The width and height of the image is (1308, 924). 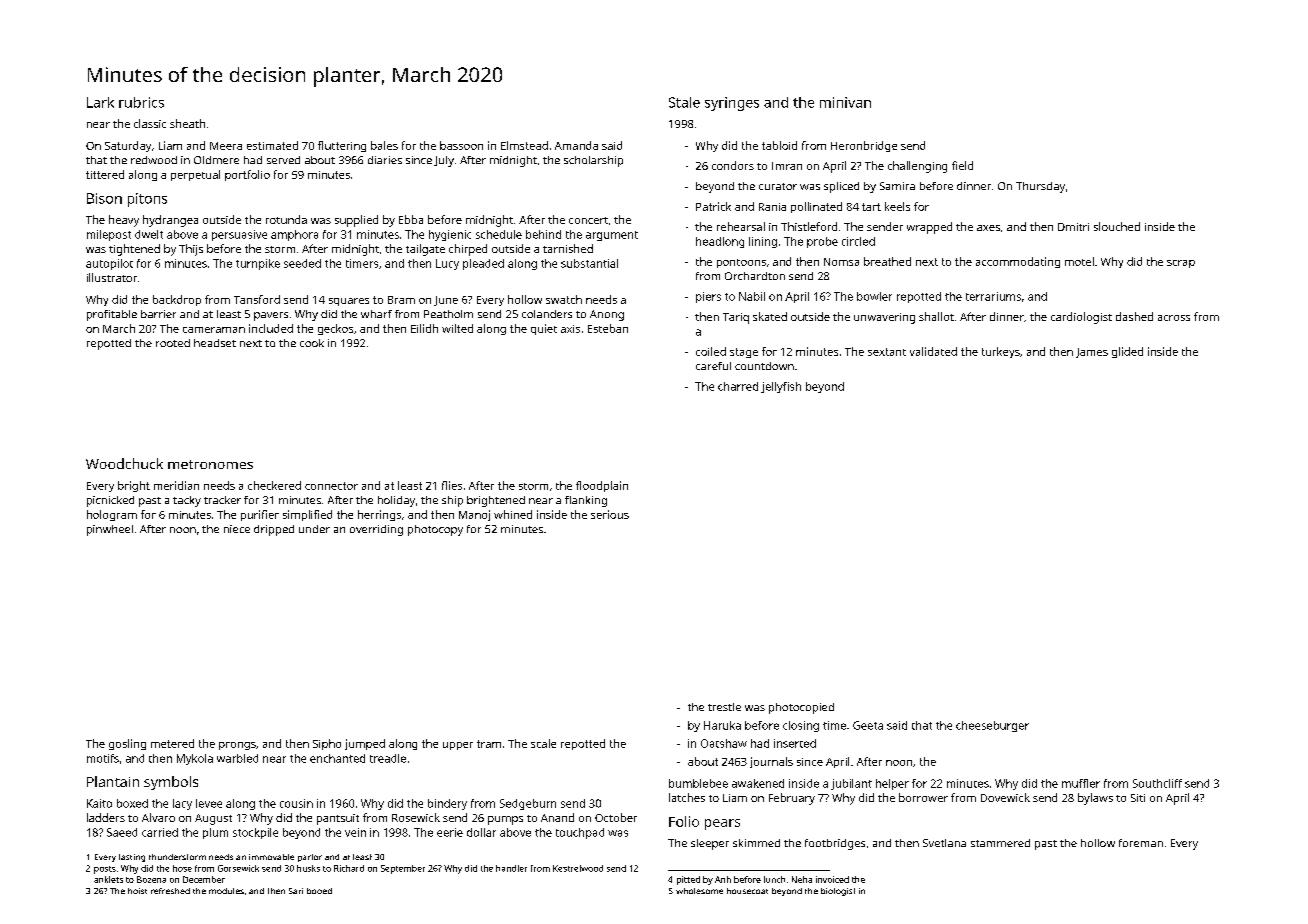 What do you see at coordinates (822, 242) in the image?
I see `probe` at bounding box center [822, 242].
